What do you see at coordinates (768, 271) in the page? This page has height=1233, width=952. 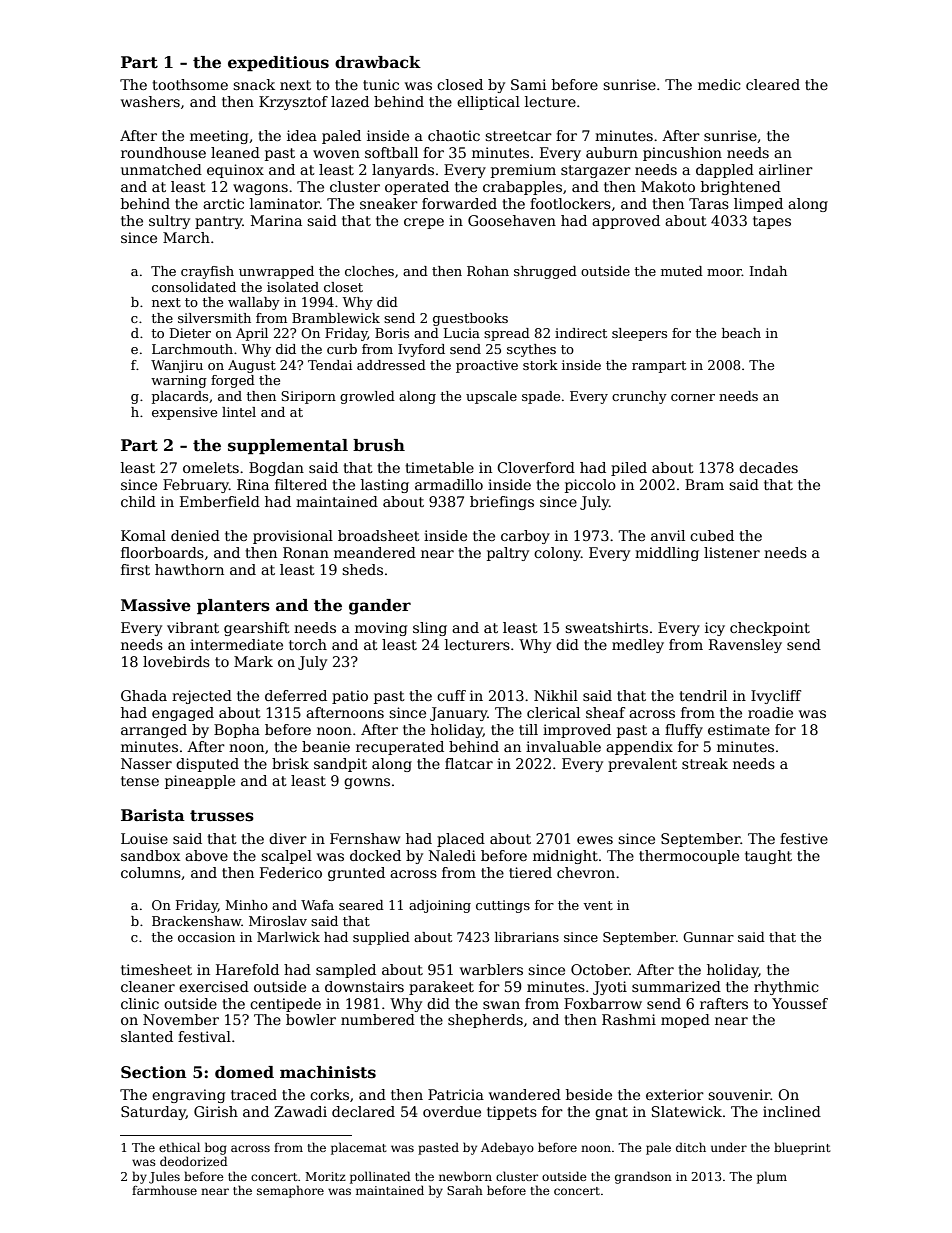 I see `Indah` at bounding box center [768, 271].
